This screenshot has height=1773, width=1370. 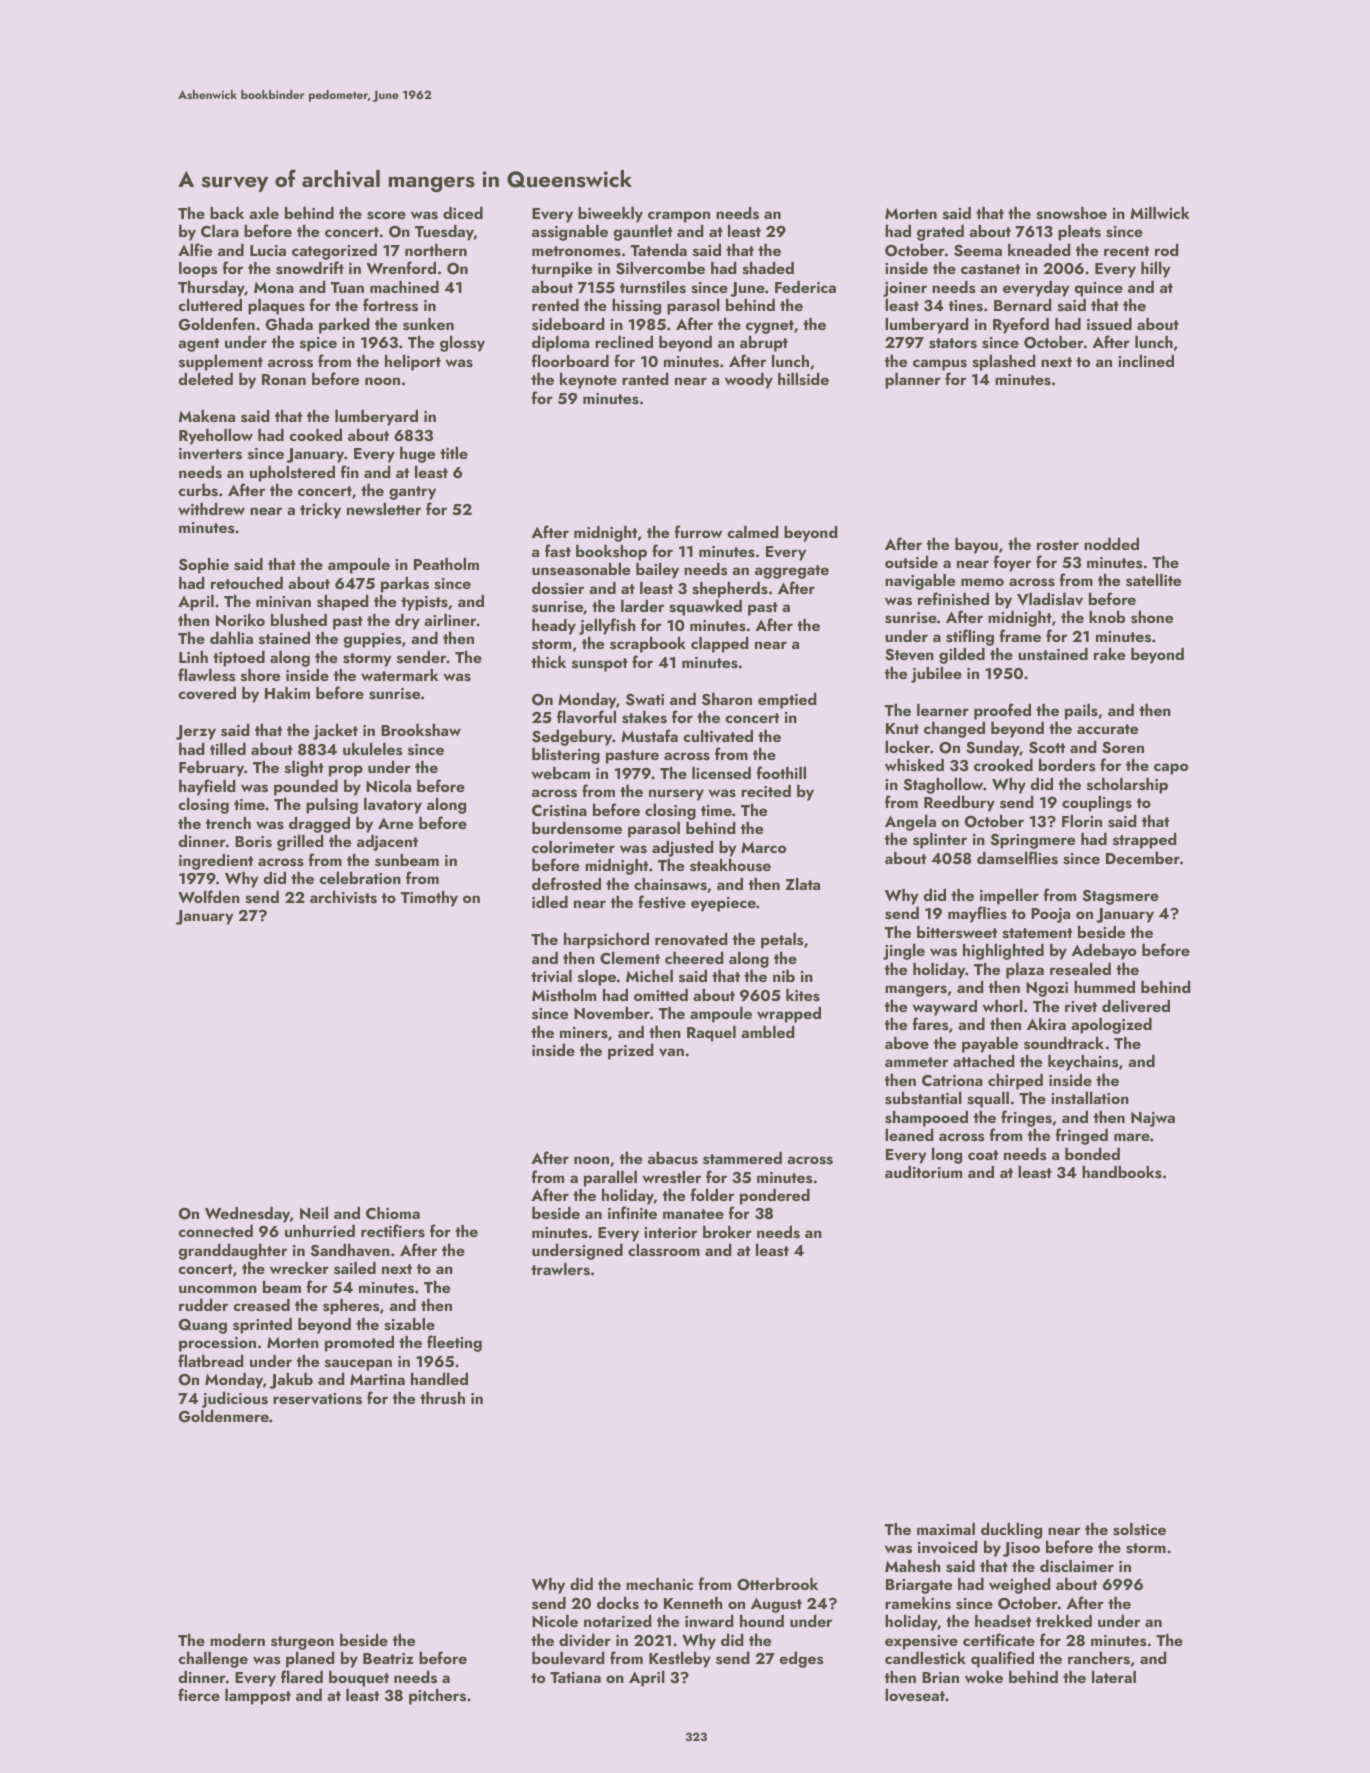 What do you see at coordinates (555, 305) in the screenshot?
I see `rented` at bounding box center [555, 305].
